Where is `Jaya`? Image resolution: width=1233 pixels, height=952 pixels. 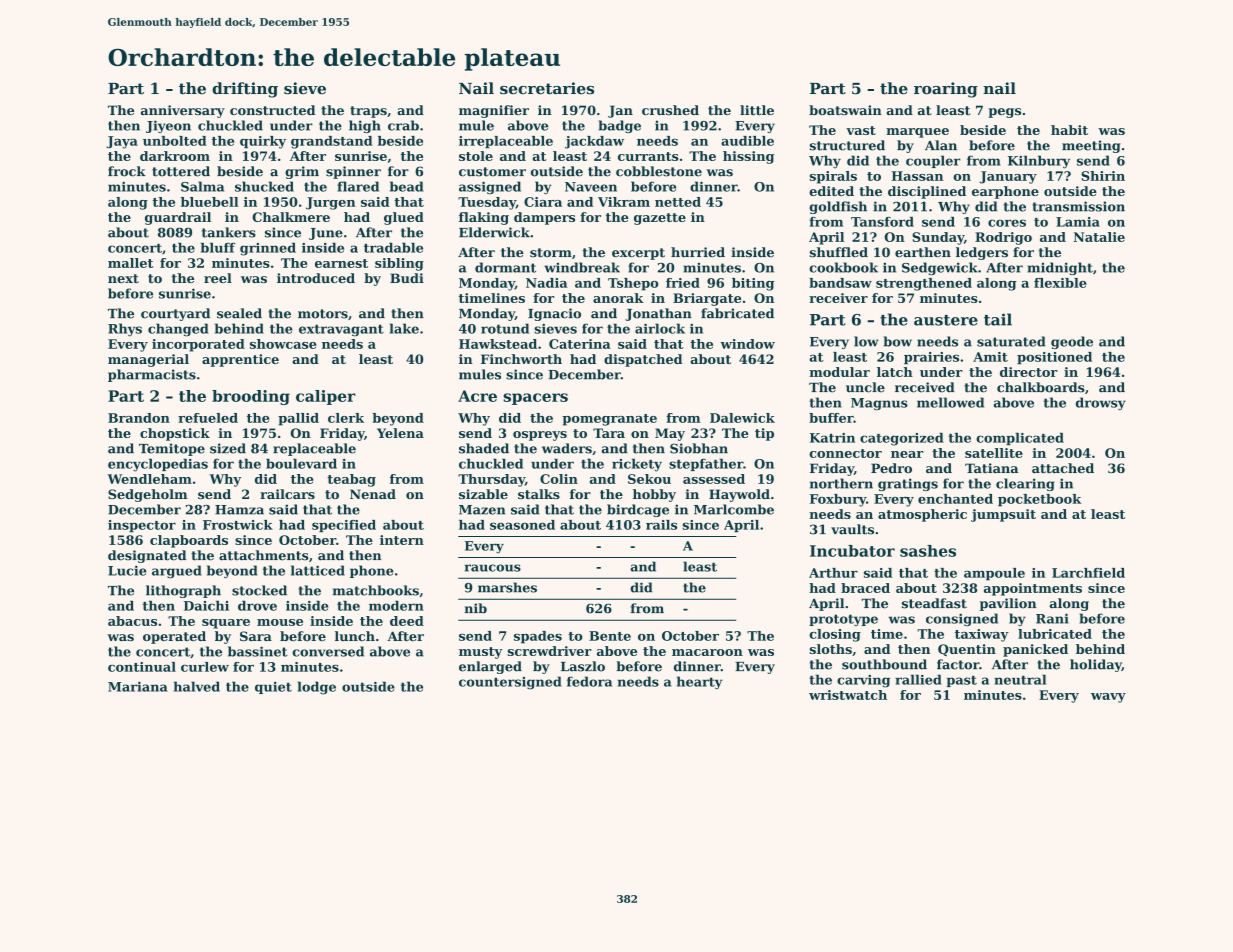
Jaya is located at coordinates (122, 142).
